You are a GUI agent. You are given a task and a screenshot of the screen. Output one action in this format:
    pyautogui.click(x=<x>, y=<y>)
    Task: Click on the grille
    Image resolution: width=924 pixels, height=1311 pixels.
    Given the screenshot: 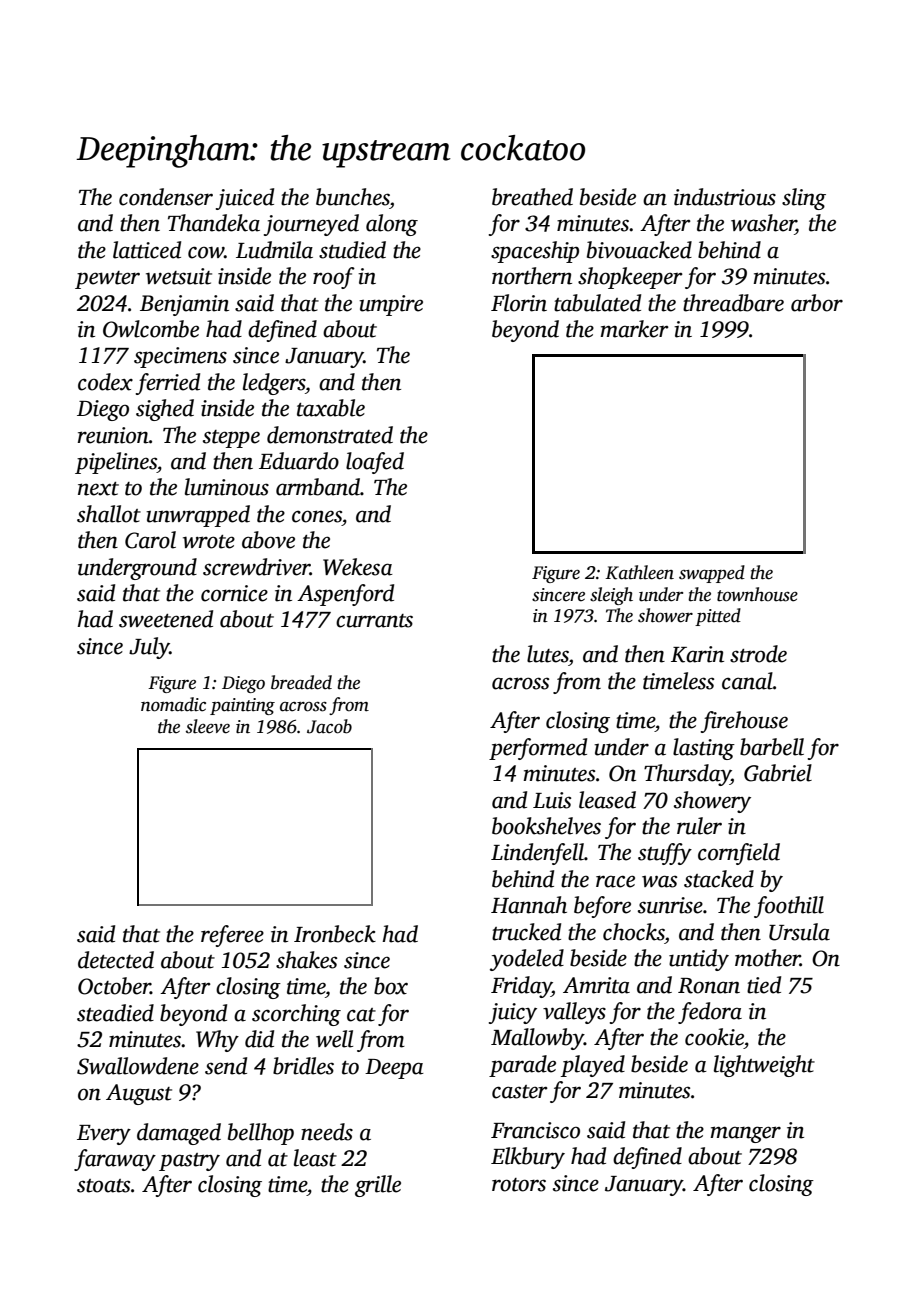 What is the action you would take?
    pyautogui.click(x=378, y=1186)
